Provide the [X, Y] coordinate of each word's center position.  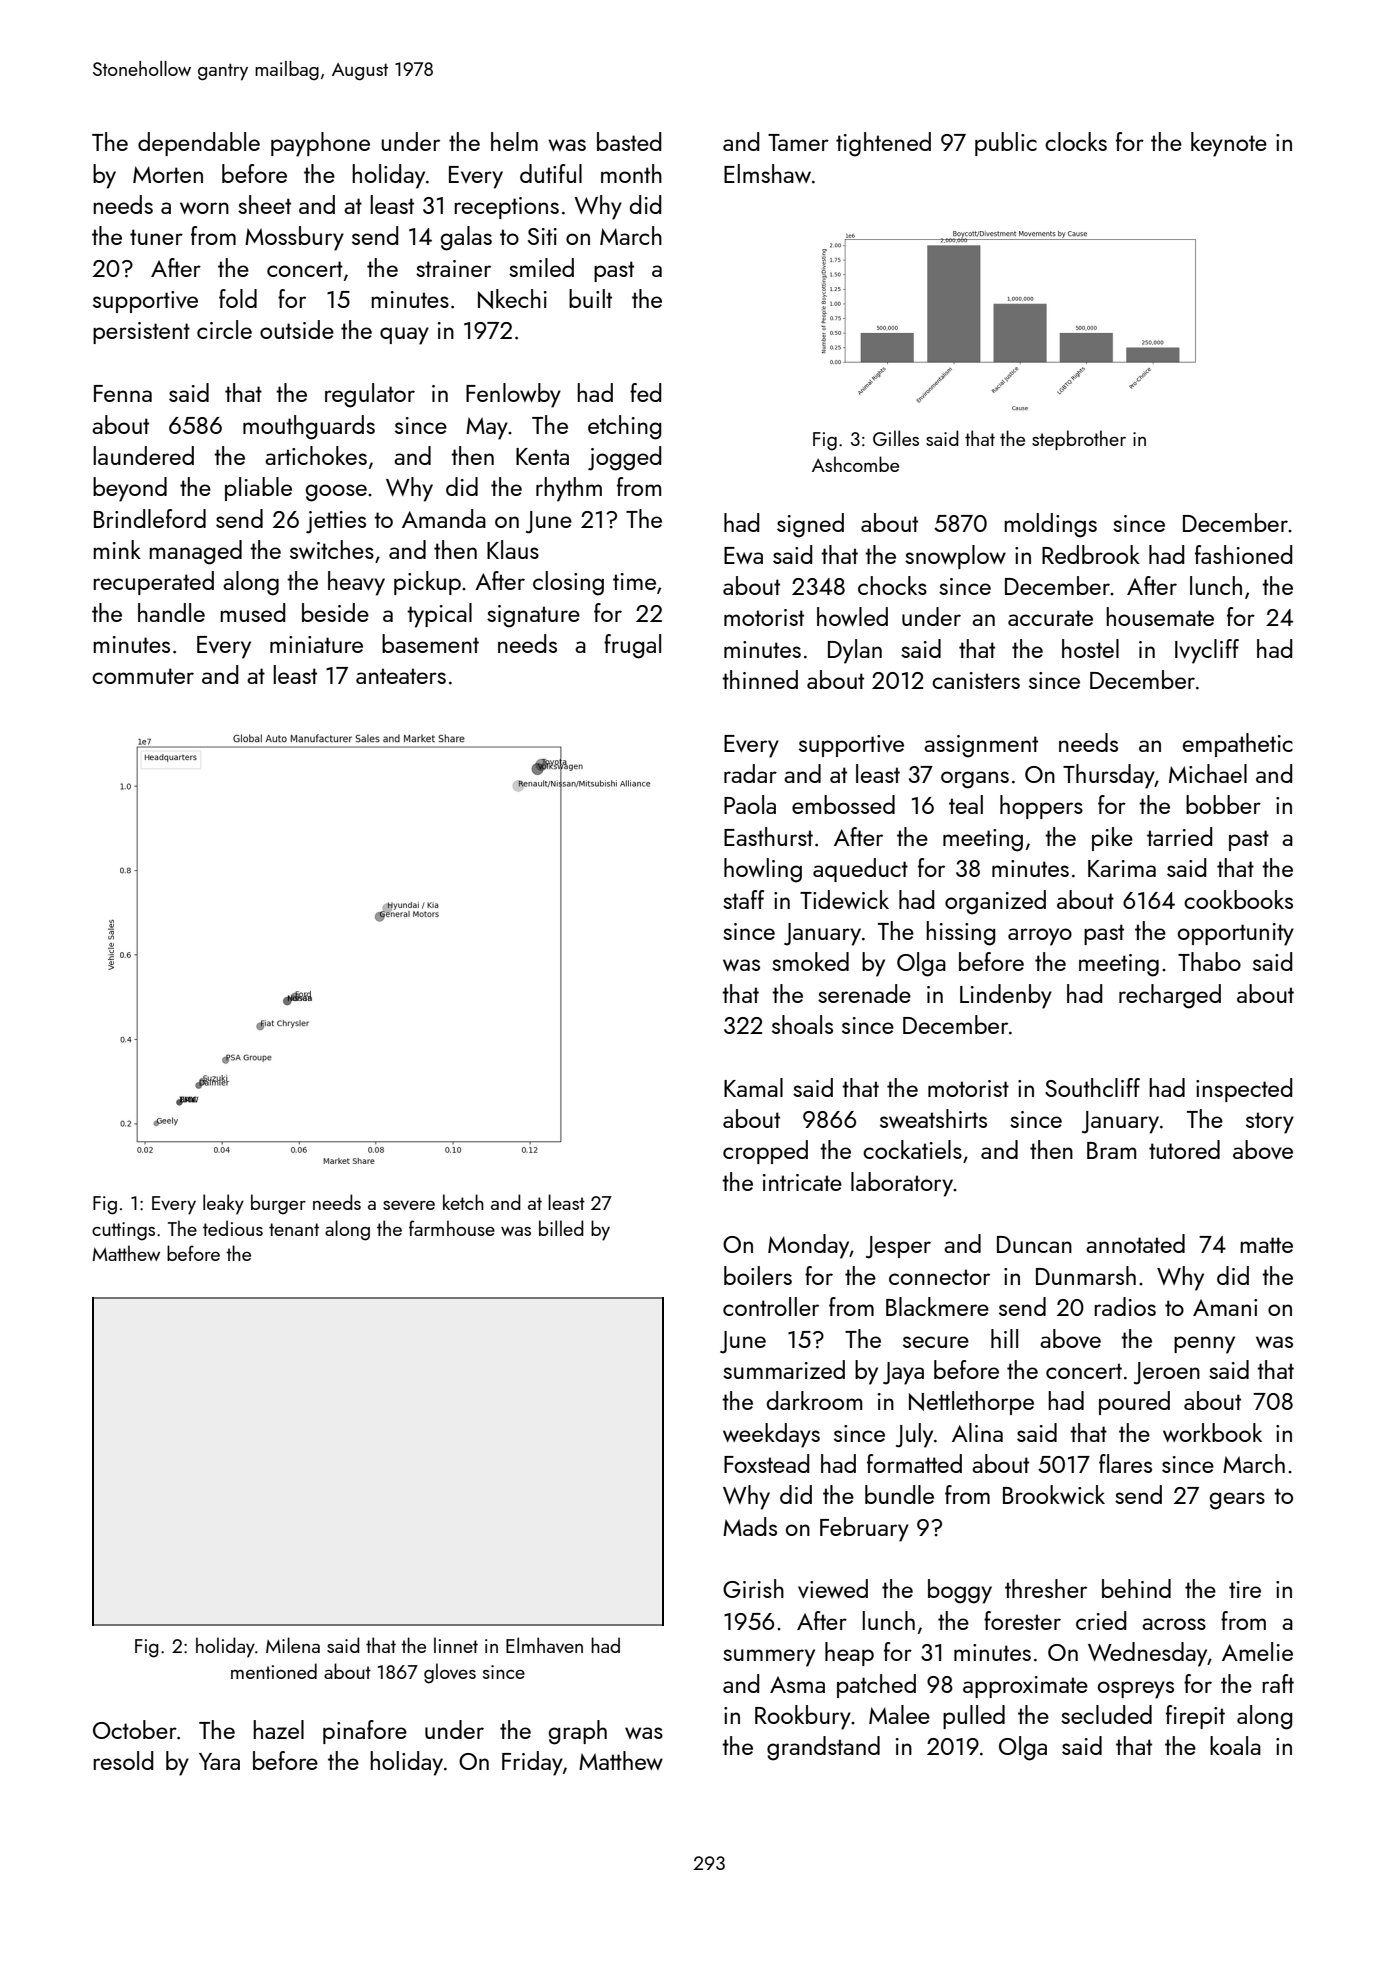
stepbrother [1079, 440]
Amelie [1257, 1651]
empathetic [1238, 745]
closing [568, 583]
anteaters [401, 676]
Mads [750, 1526]
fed [645, 392]
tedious [233, 1228]
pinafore [365, 1732]
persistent [141, 333]
